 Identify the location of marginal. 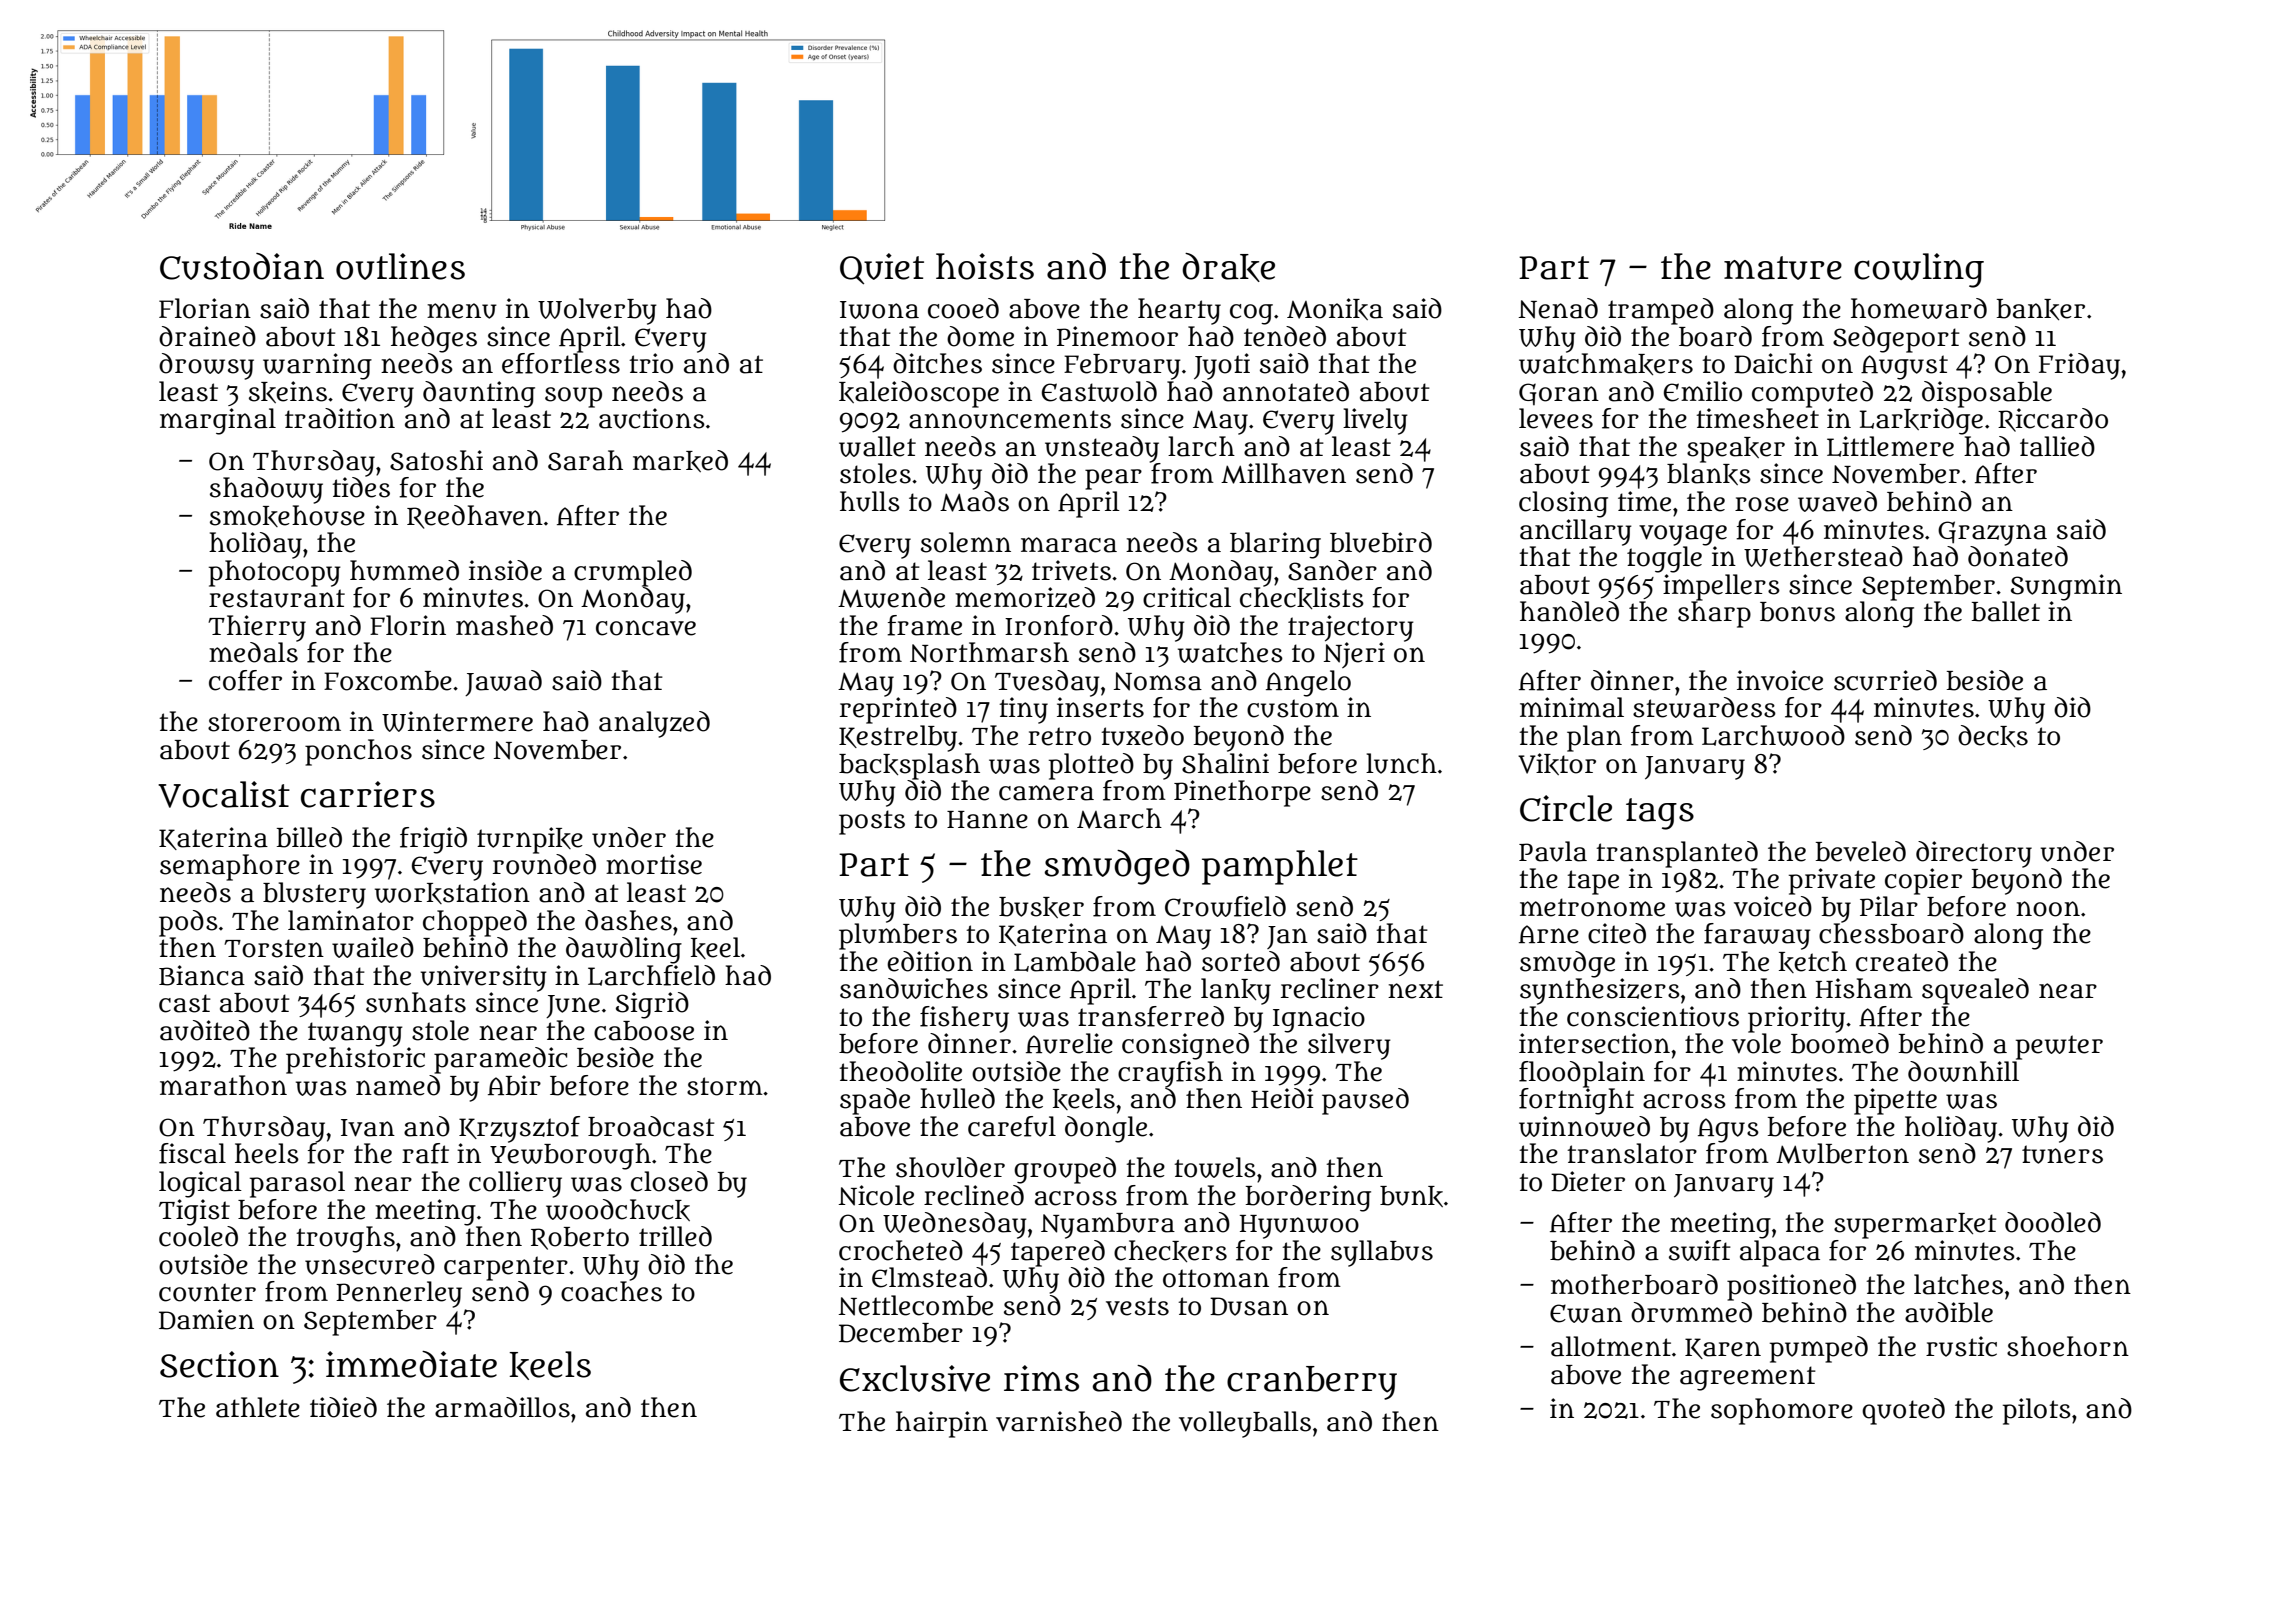
(218, 421).
